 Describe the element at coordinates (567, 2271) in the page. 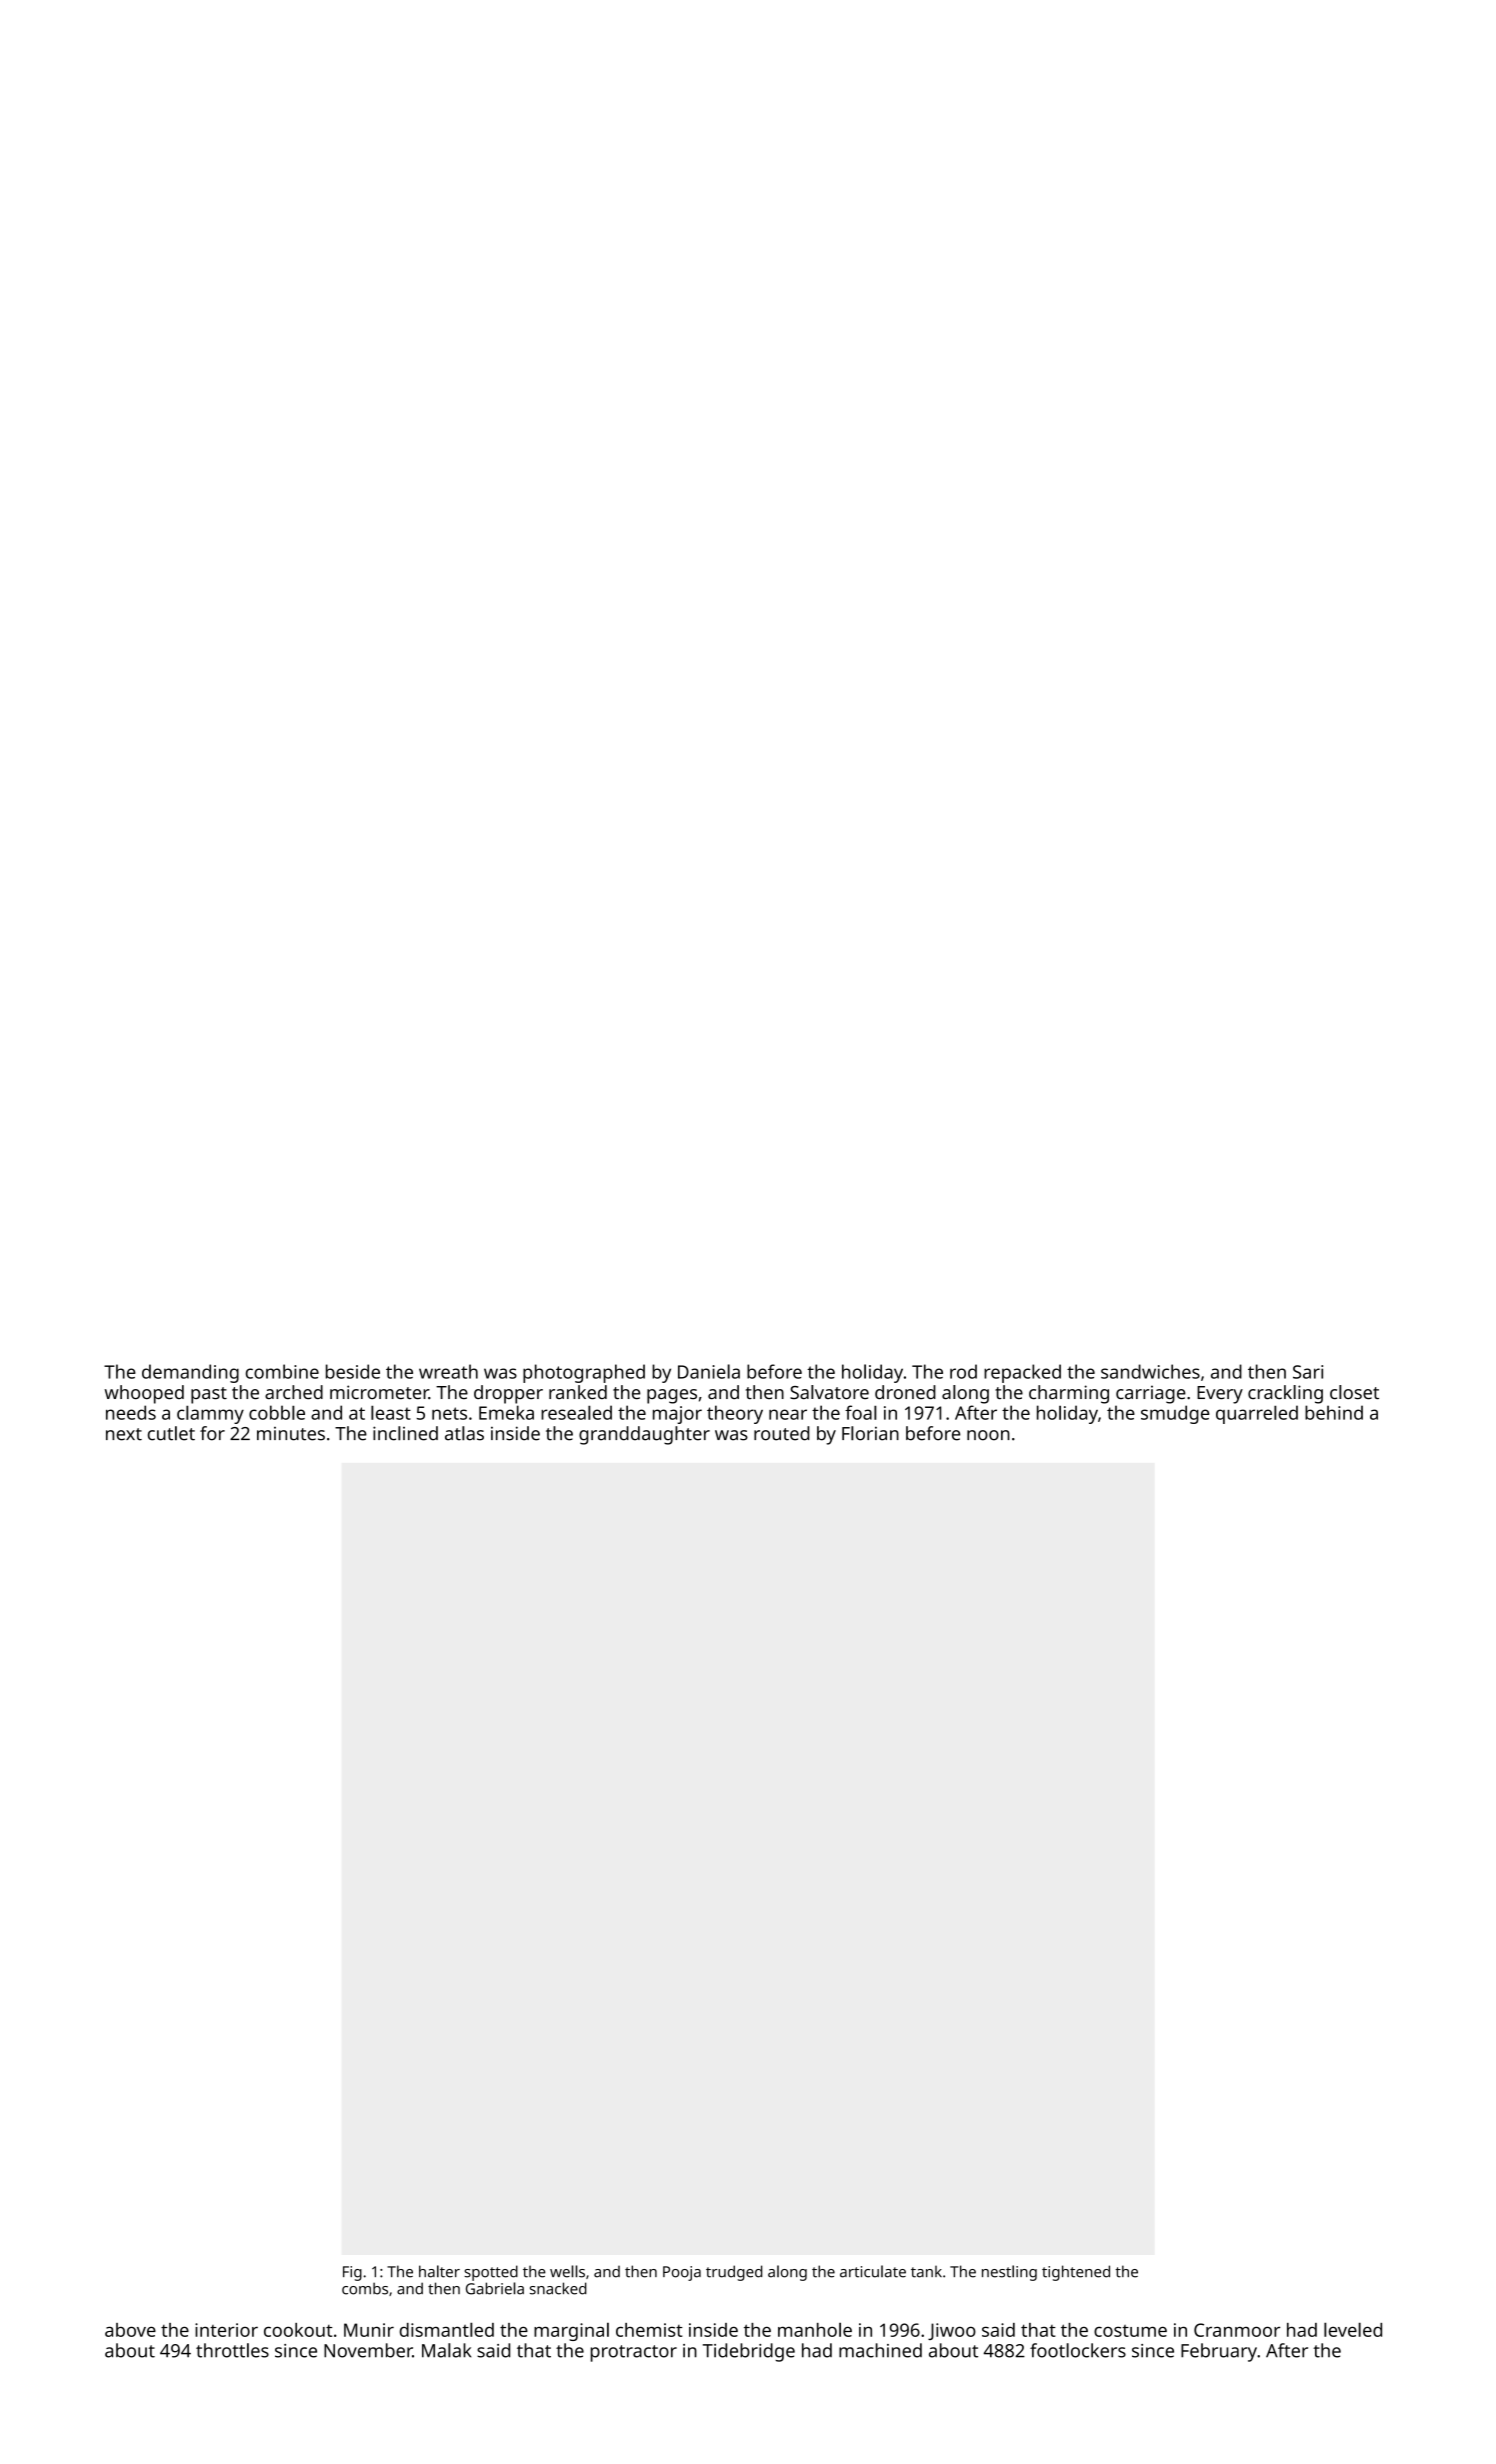

I see `wells` at that location.
